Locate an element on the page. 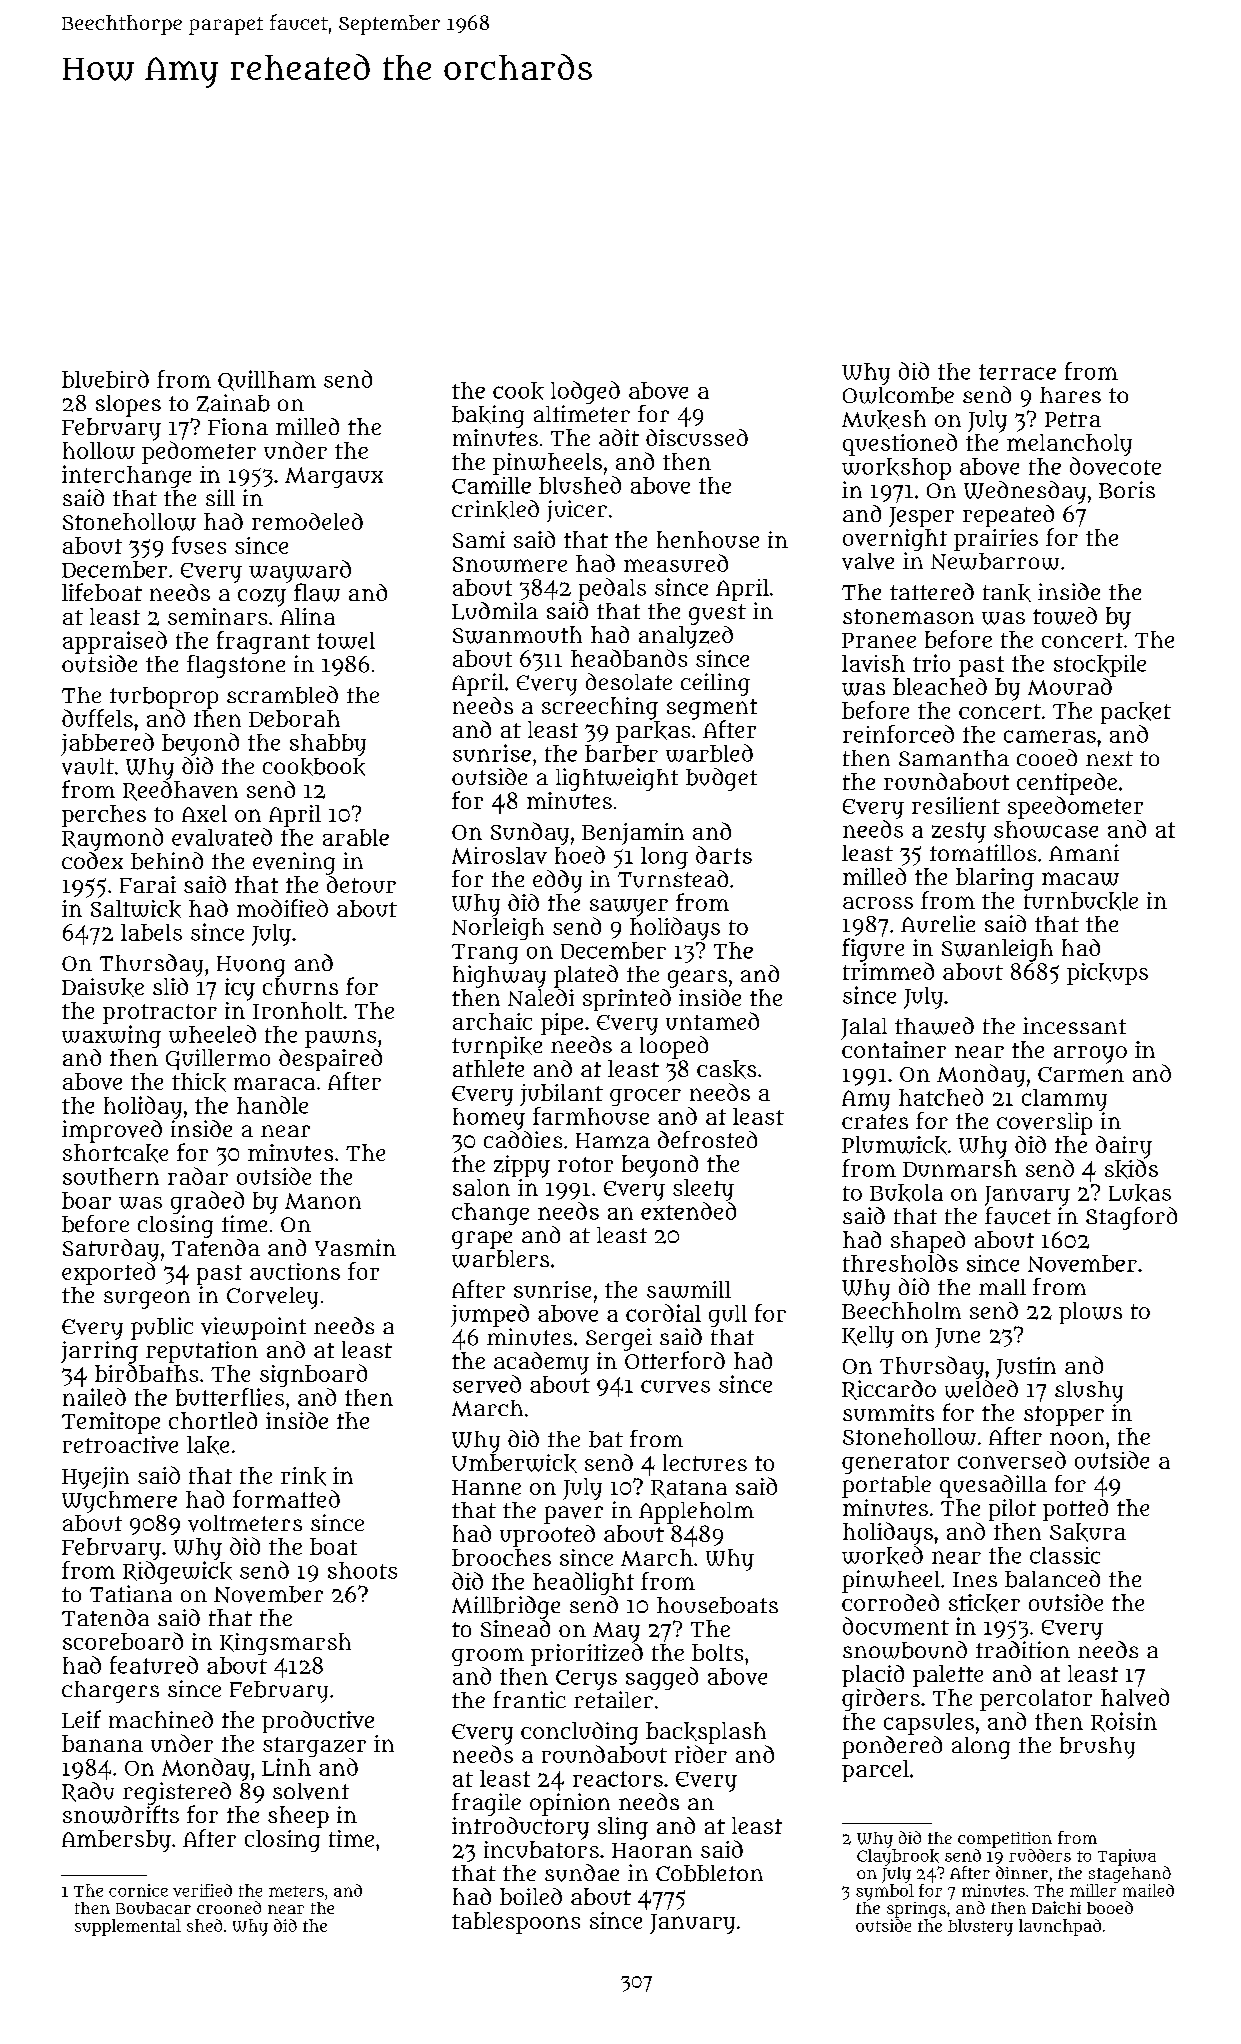 The width and height of the document is (1241, 2044). bluebird is located at coordinates (105, 379).
